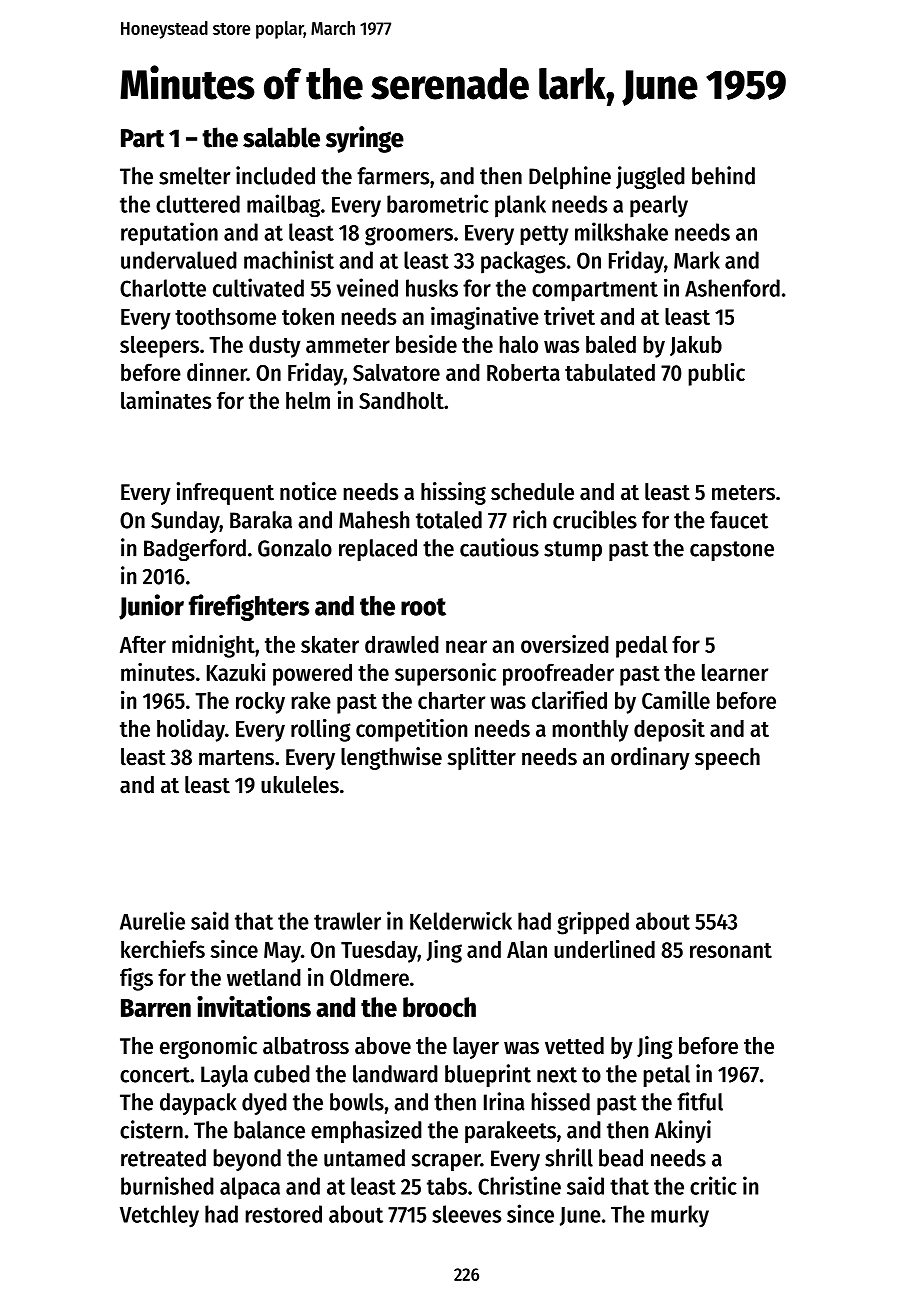  I want to click on oversized, so click(565, 644).
